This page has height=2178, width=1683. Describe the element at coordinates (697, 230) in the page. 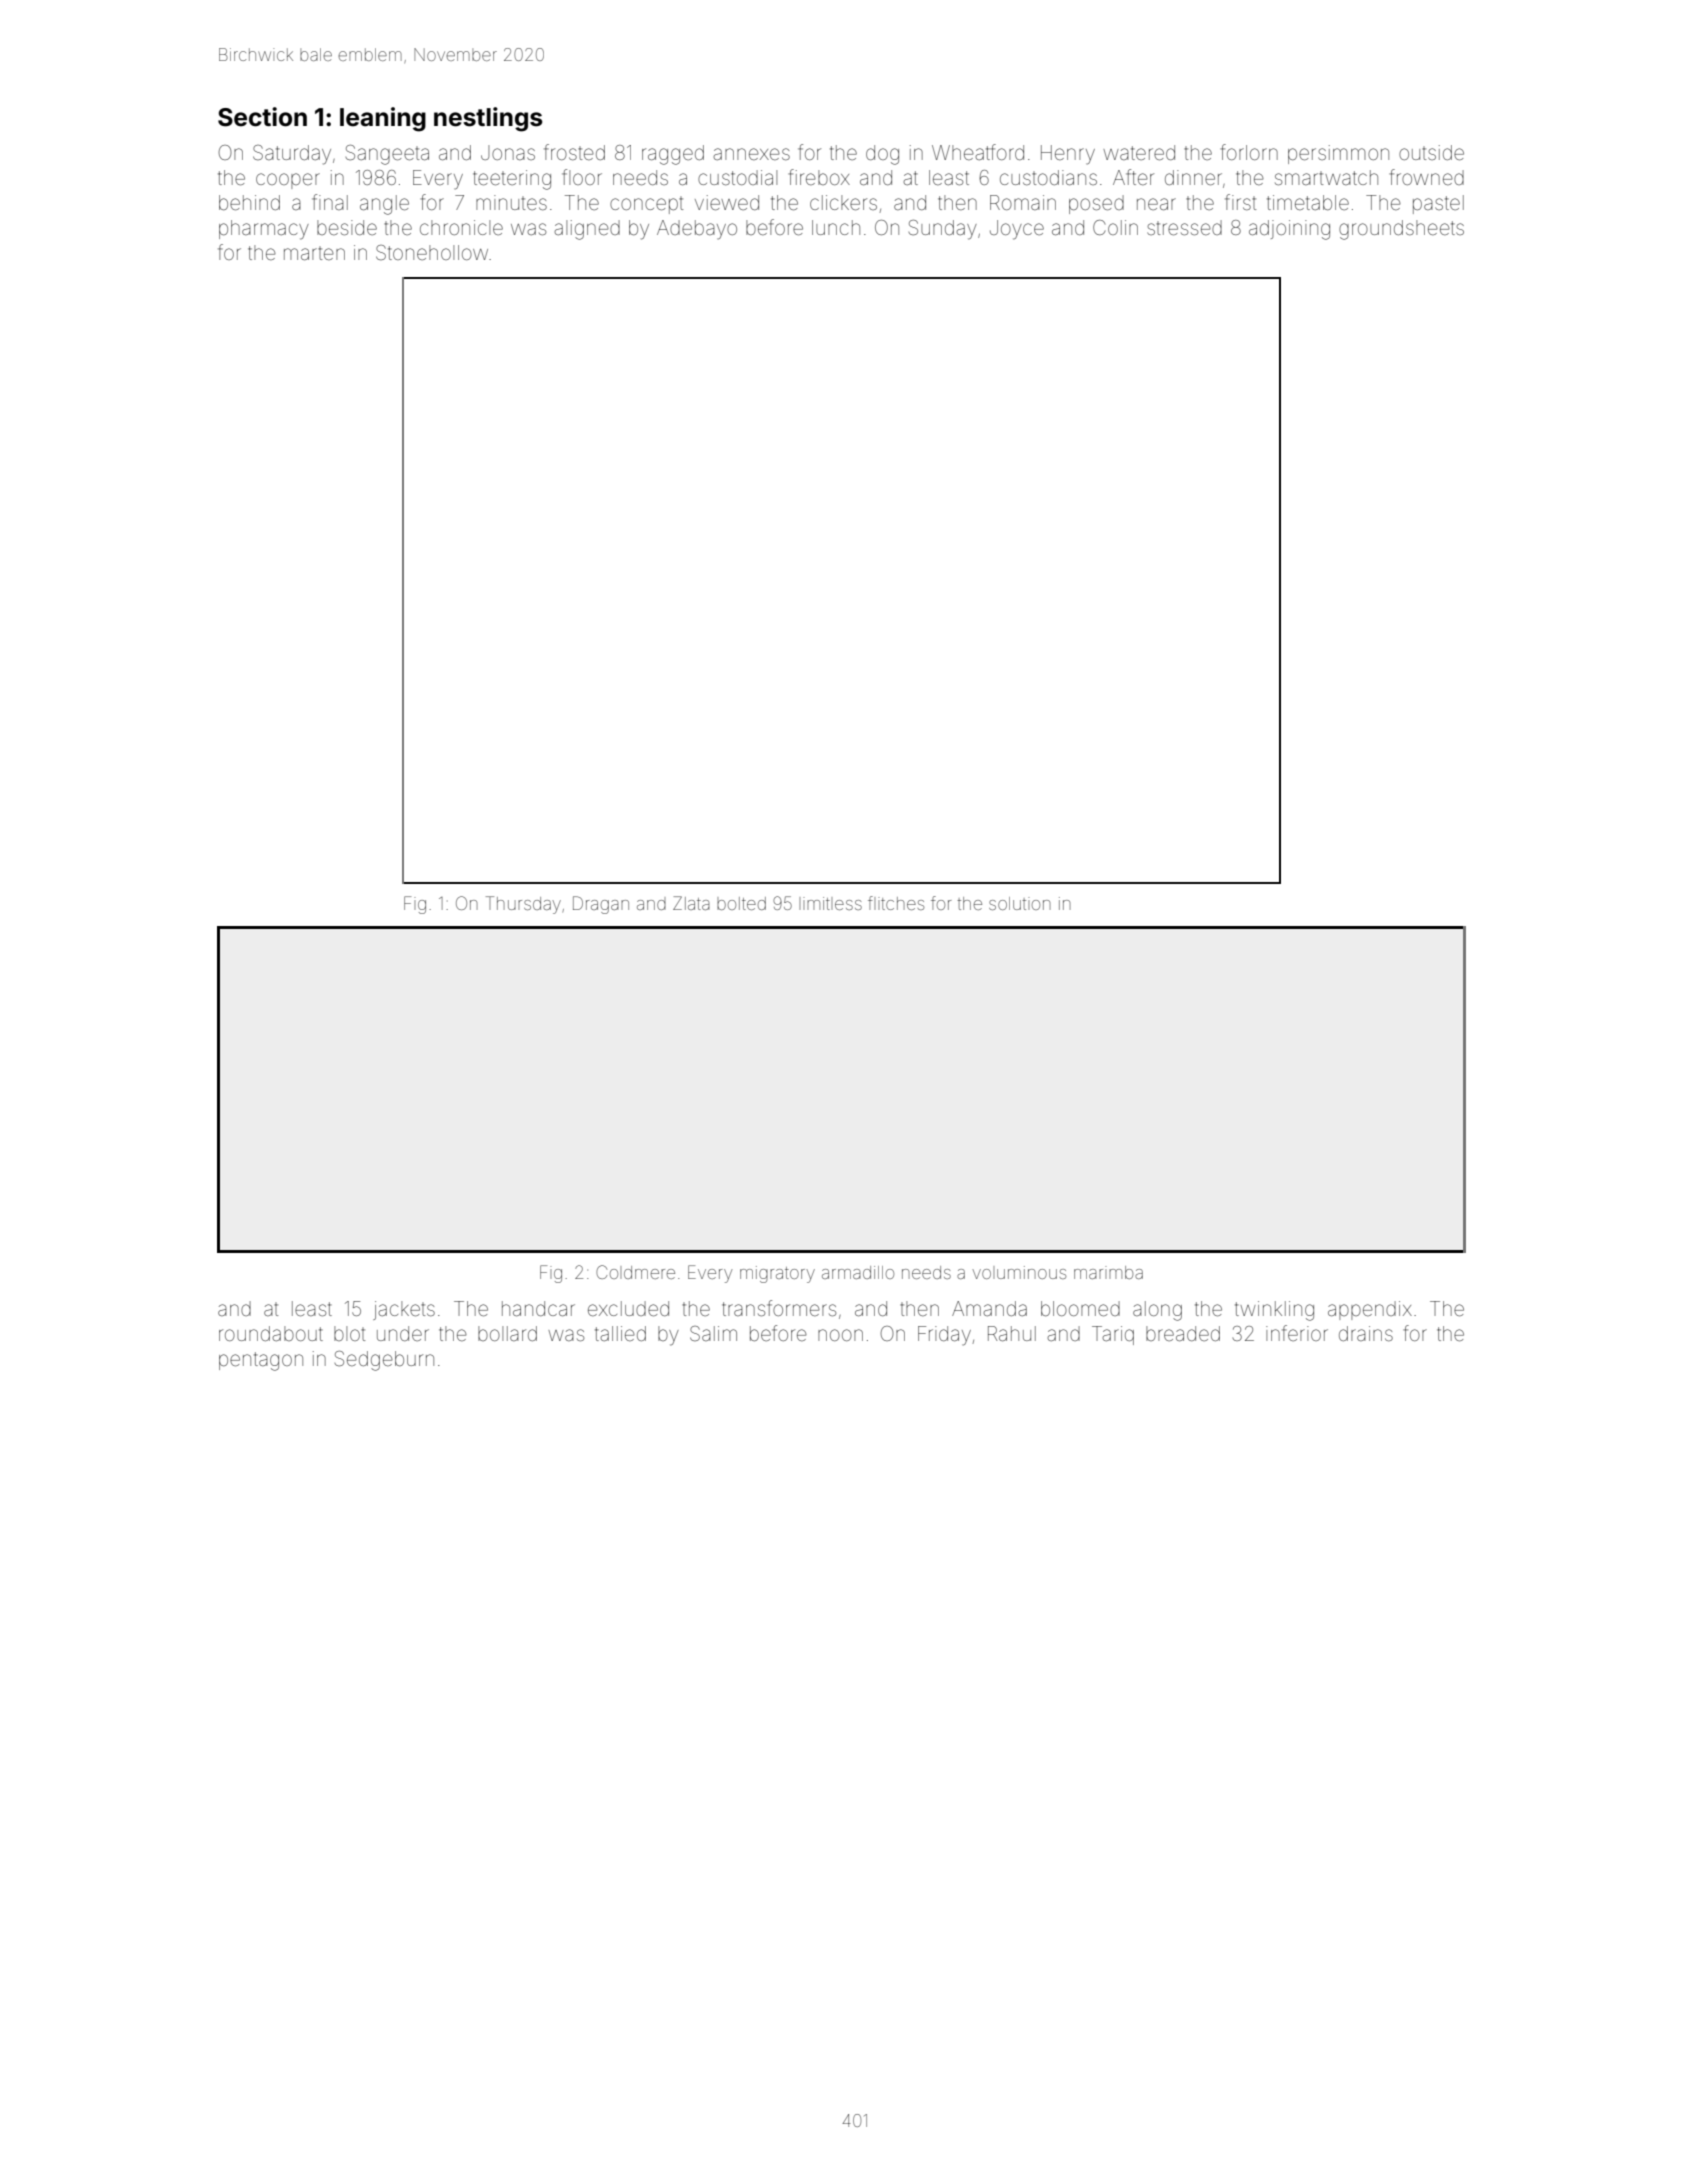

I see `Adebayo` at that location.
